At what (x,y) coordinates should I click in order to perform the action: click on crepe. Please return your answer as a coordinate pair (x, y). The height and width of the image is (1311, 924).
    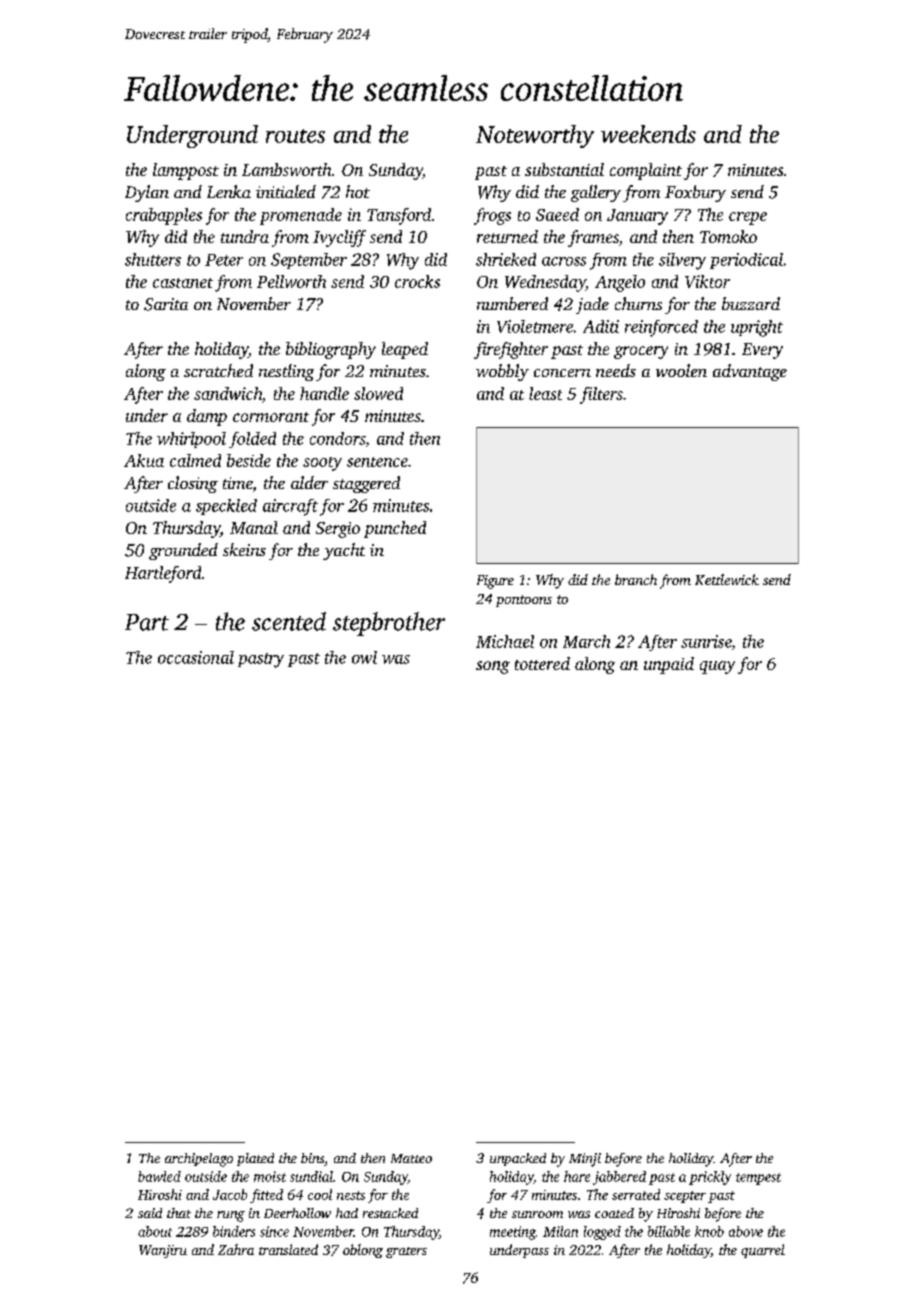
    Looking at the image, I should click on (748, 218).
